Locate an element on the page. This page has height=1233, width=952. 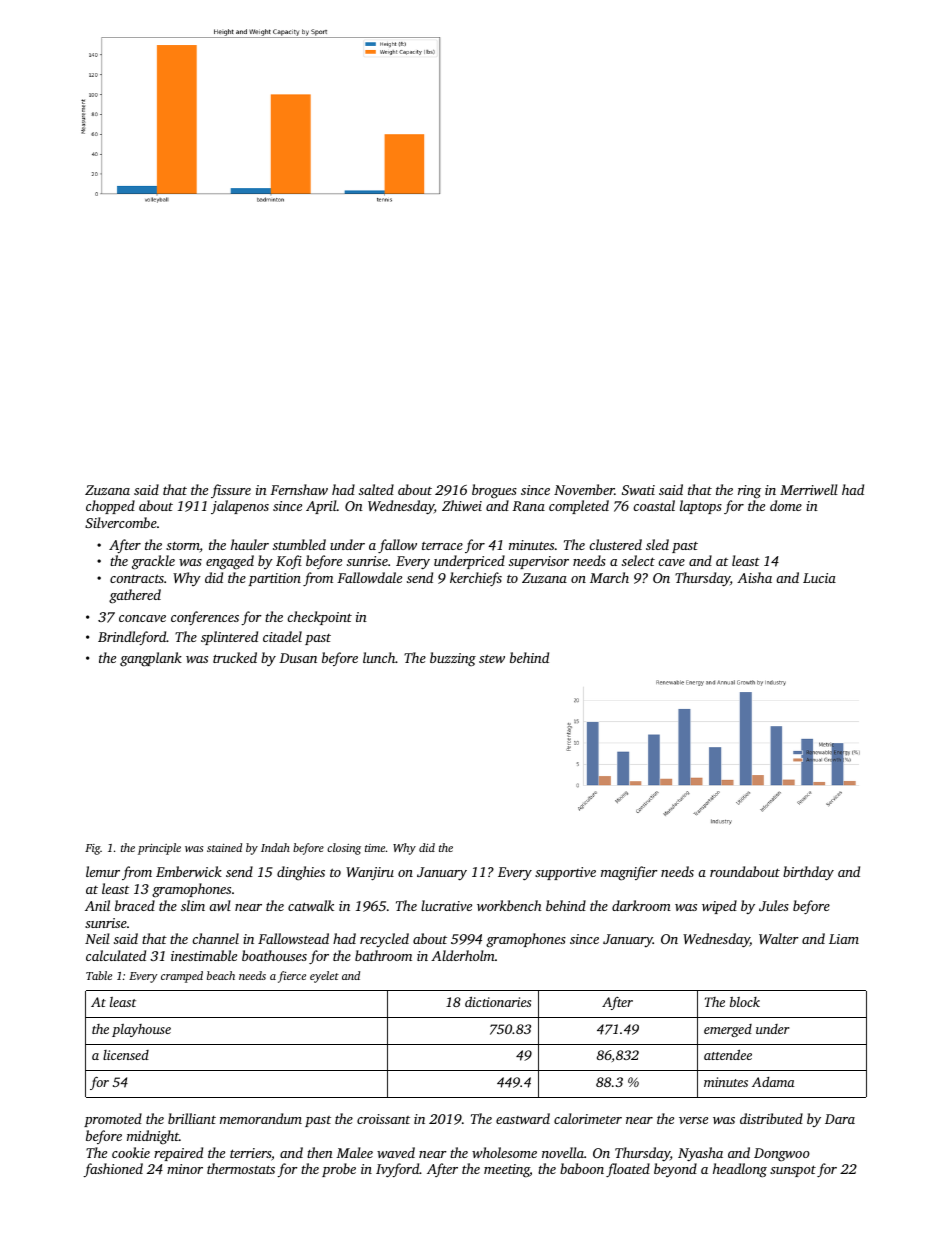
playhouse is located at coordinates (141, 1030).
